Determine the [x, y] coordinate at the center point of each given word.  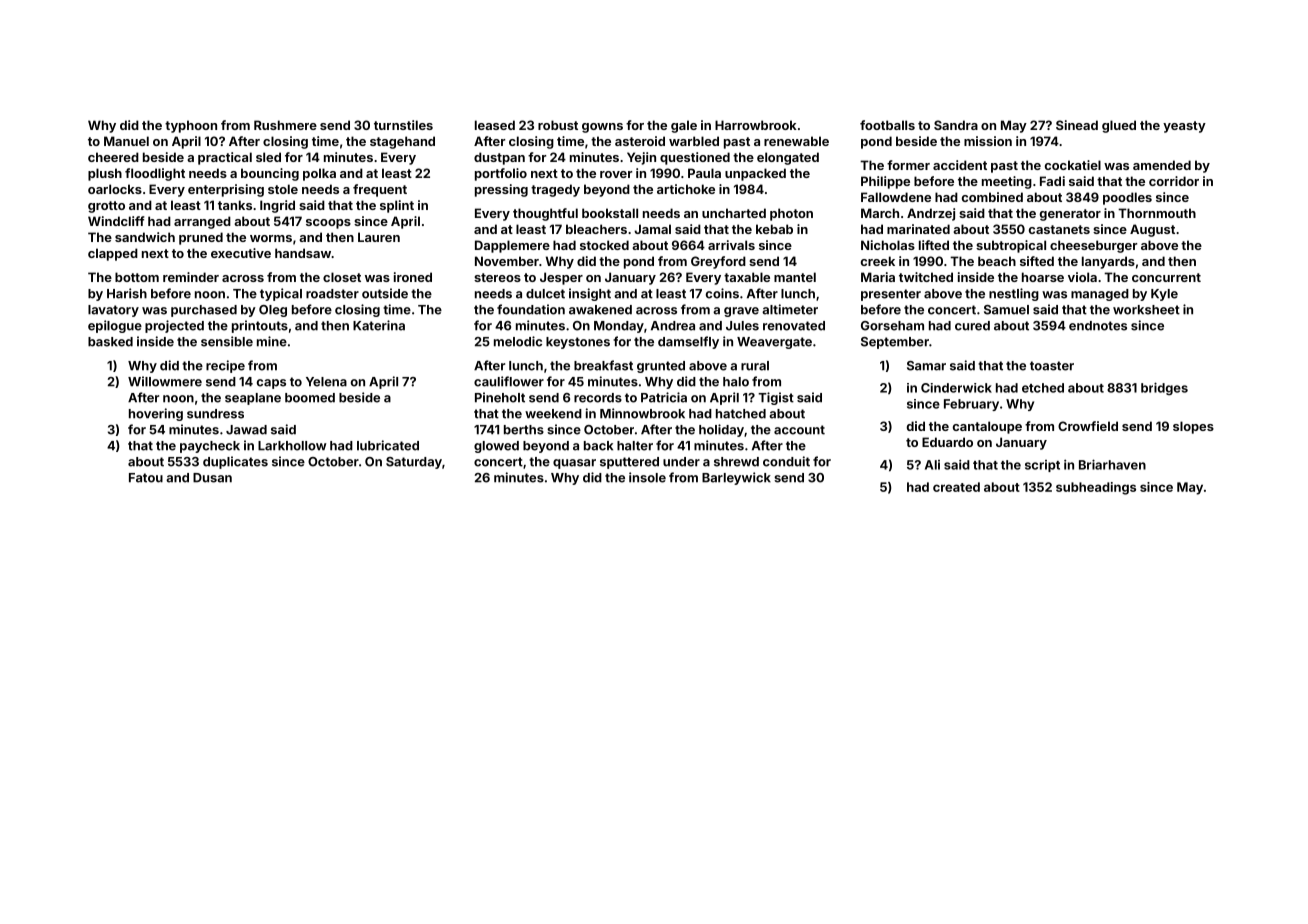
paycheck [210, 447]
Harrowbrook [756, 125]
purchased [204, 311]
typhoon [191, 126]
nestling [1014, 294]
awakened [600, 310]
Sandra [956, 125]
